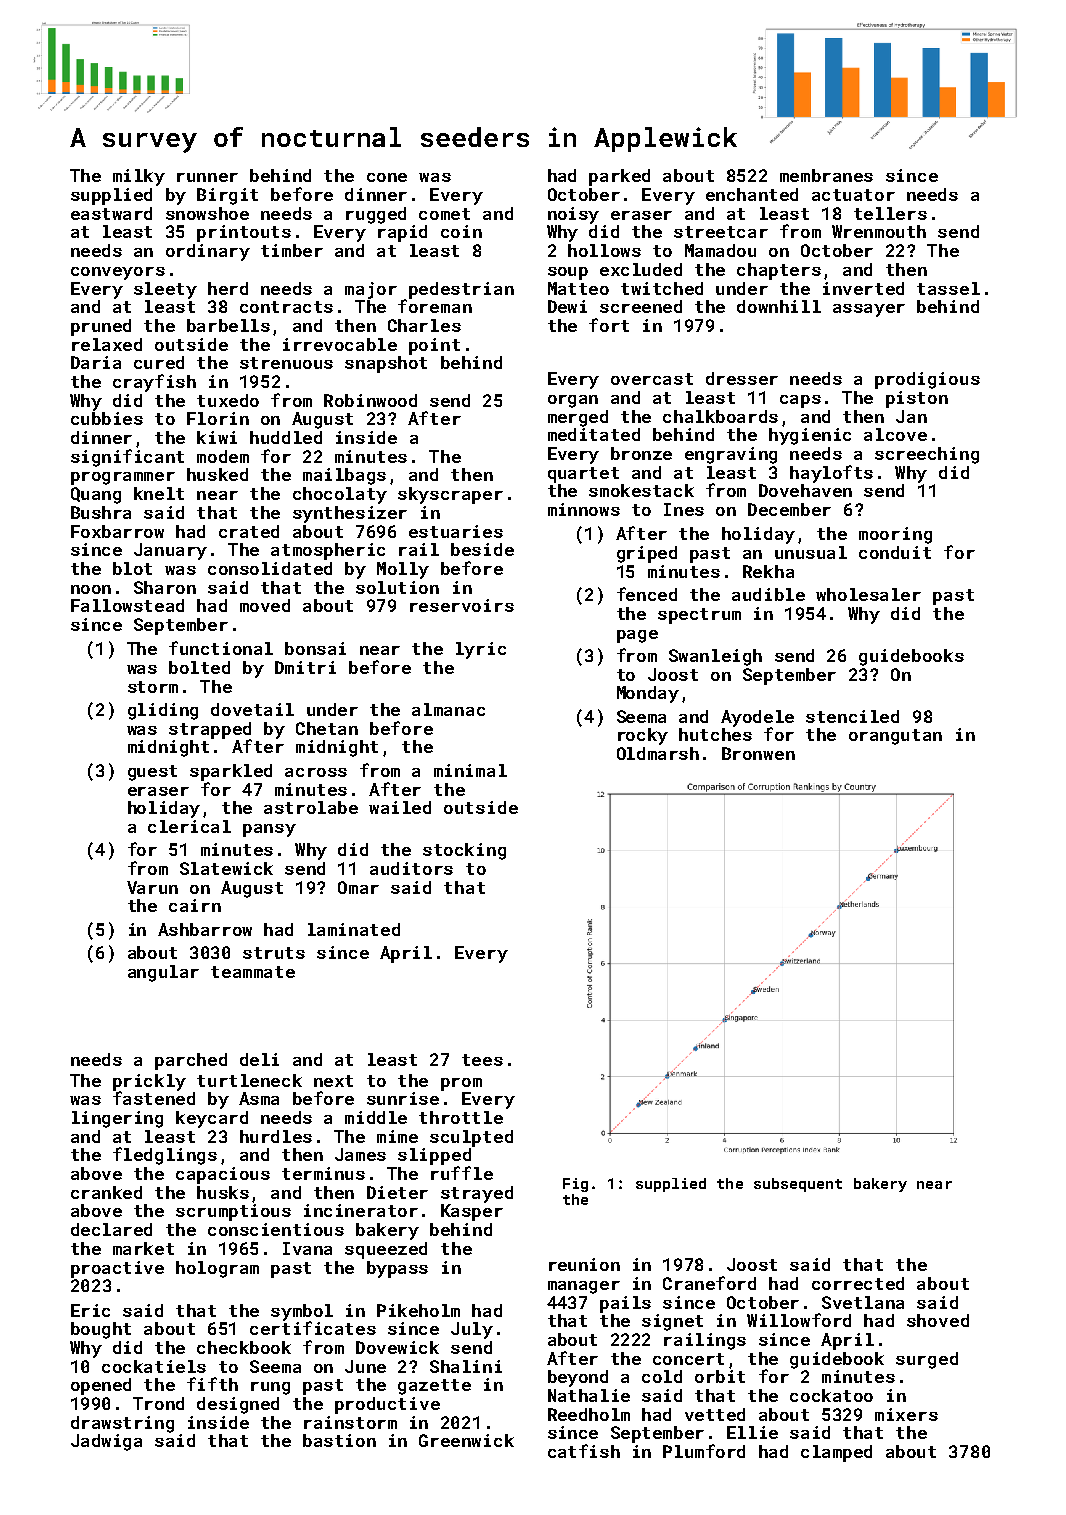 The width and height of the document is (1066, 1515). Describe the element at coordinates (149, 1082) in the document. I see `prickly` at that location.
